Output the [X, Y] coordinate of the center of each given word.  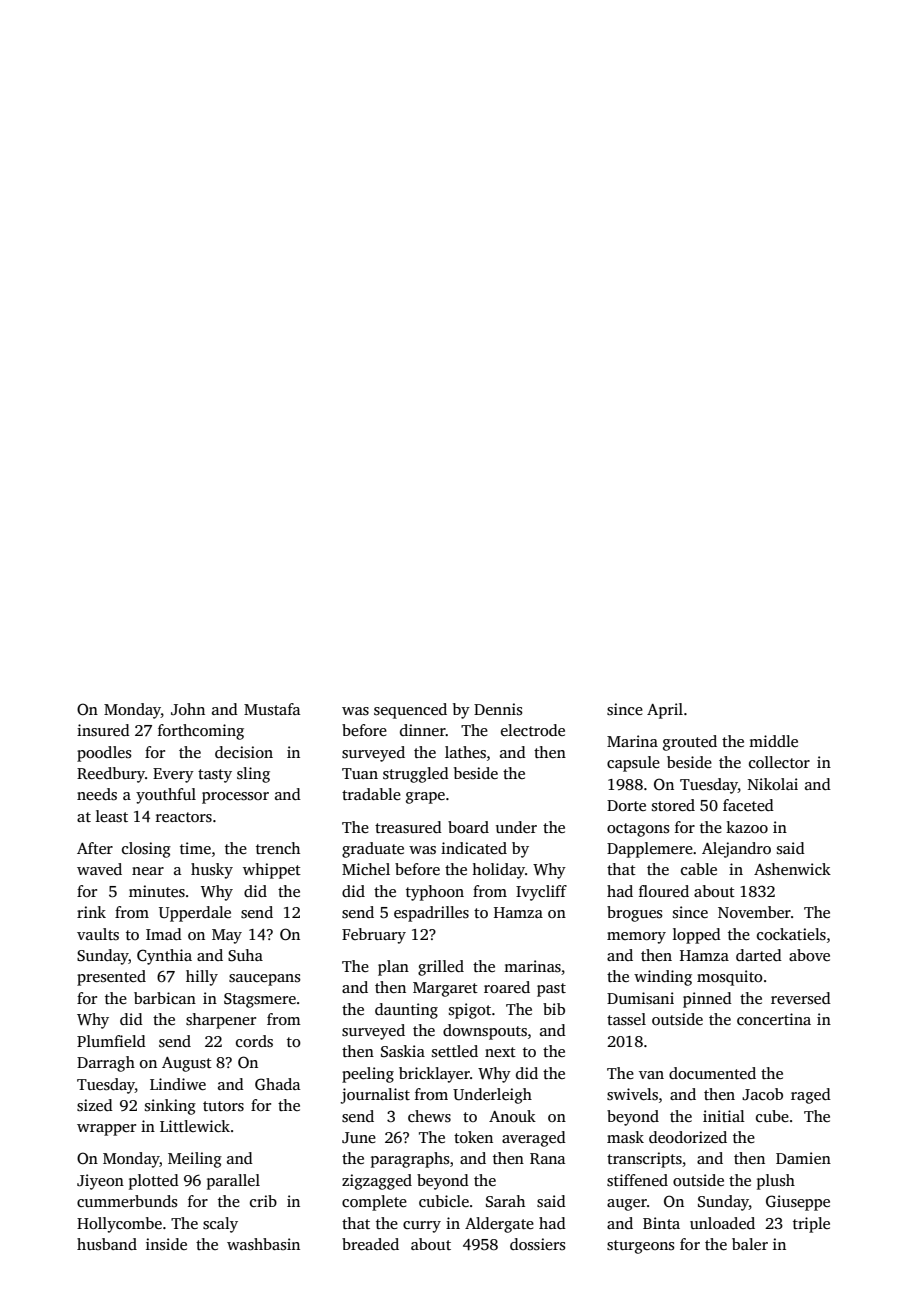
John [188, 709]
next [500, 1052]
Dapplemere [650, 850]
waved [99, 869]
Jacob [762, 1094]
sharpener [221, 1021]
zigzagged [377, 1182]
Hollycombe [119, 1225]
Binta [661, 1223]
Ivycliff [541, 893]
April [665, 711]
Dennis [498, 709]
